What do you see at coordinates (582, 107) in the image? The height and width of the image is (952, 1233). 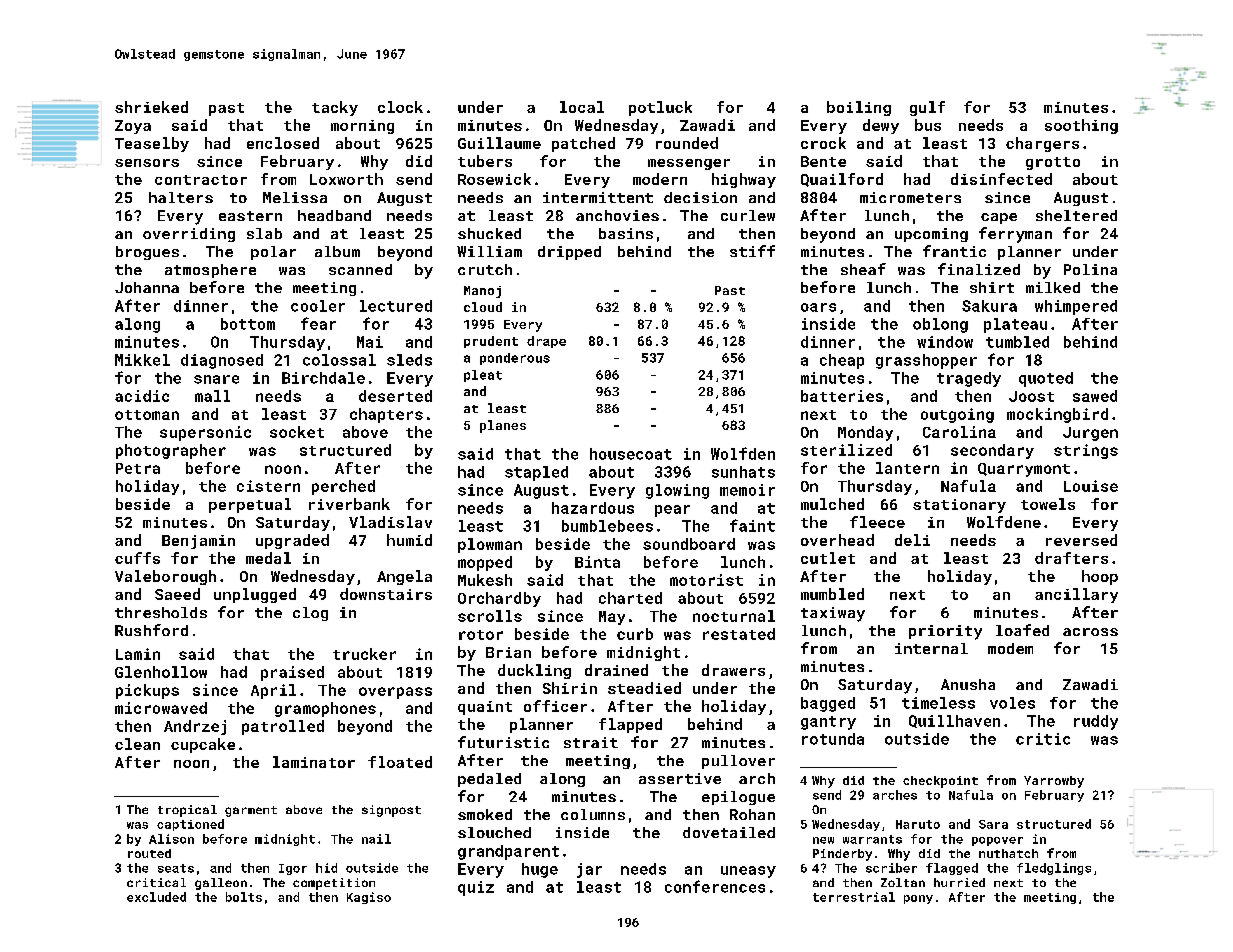 I see `local` at bounding box center [582, 107].
